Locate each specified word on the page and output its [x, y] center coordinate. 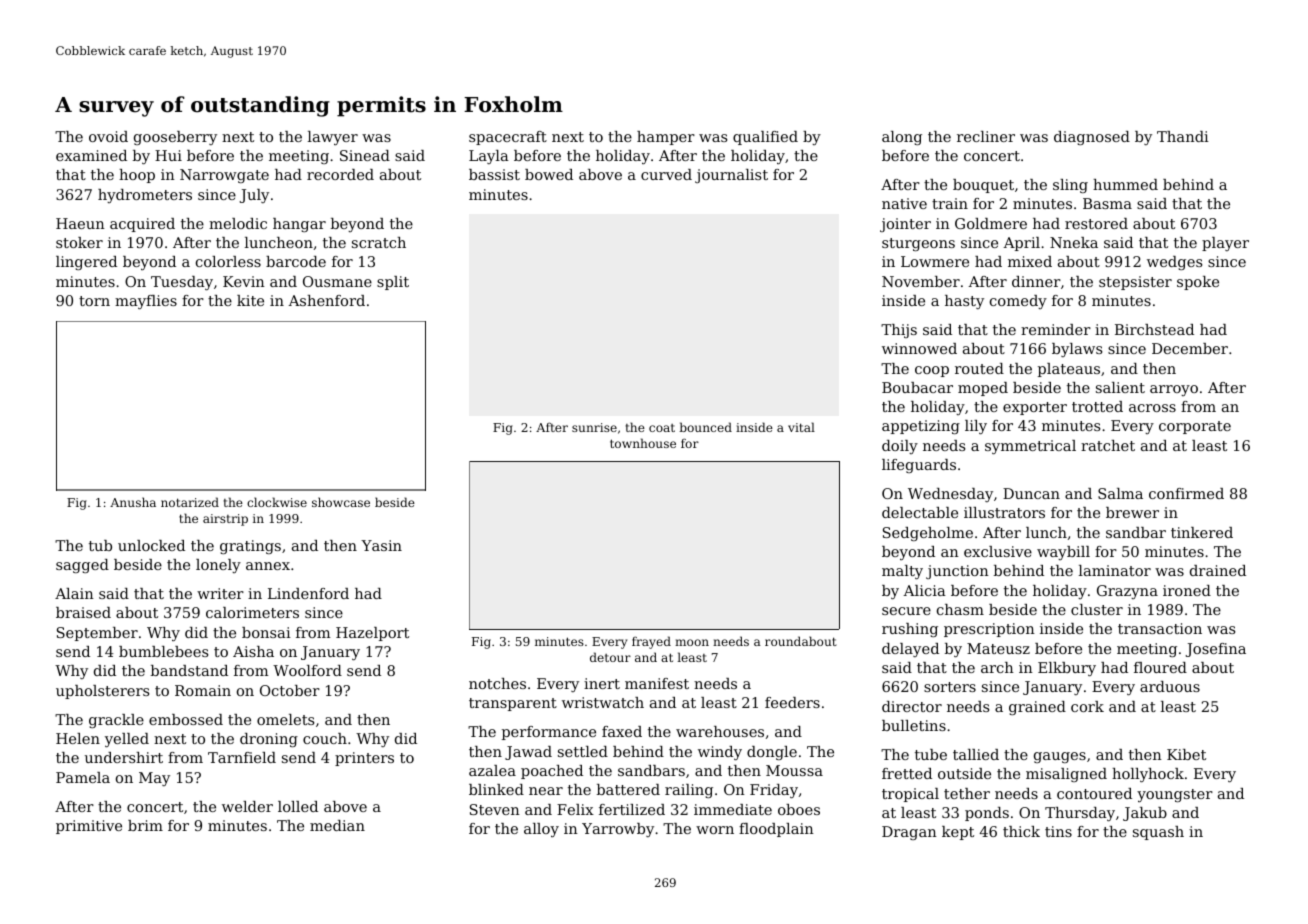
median [337, 825]
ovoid [108, 136]
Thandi [1183, 136]
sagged [82, 566]
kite [250, 300]
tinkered [1202, 532]
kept [958, 833]
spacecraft [508, 138]
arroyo [1174, 390]
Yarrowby [618, 830]
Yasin [381, 545]
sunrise [594, 427]
